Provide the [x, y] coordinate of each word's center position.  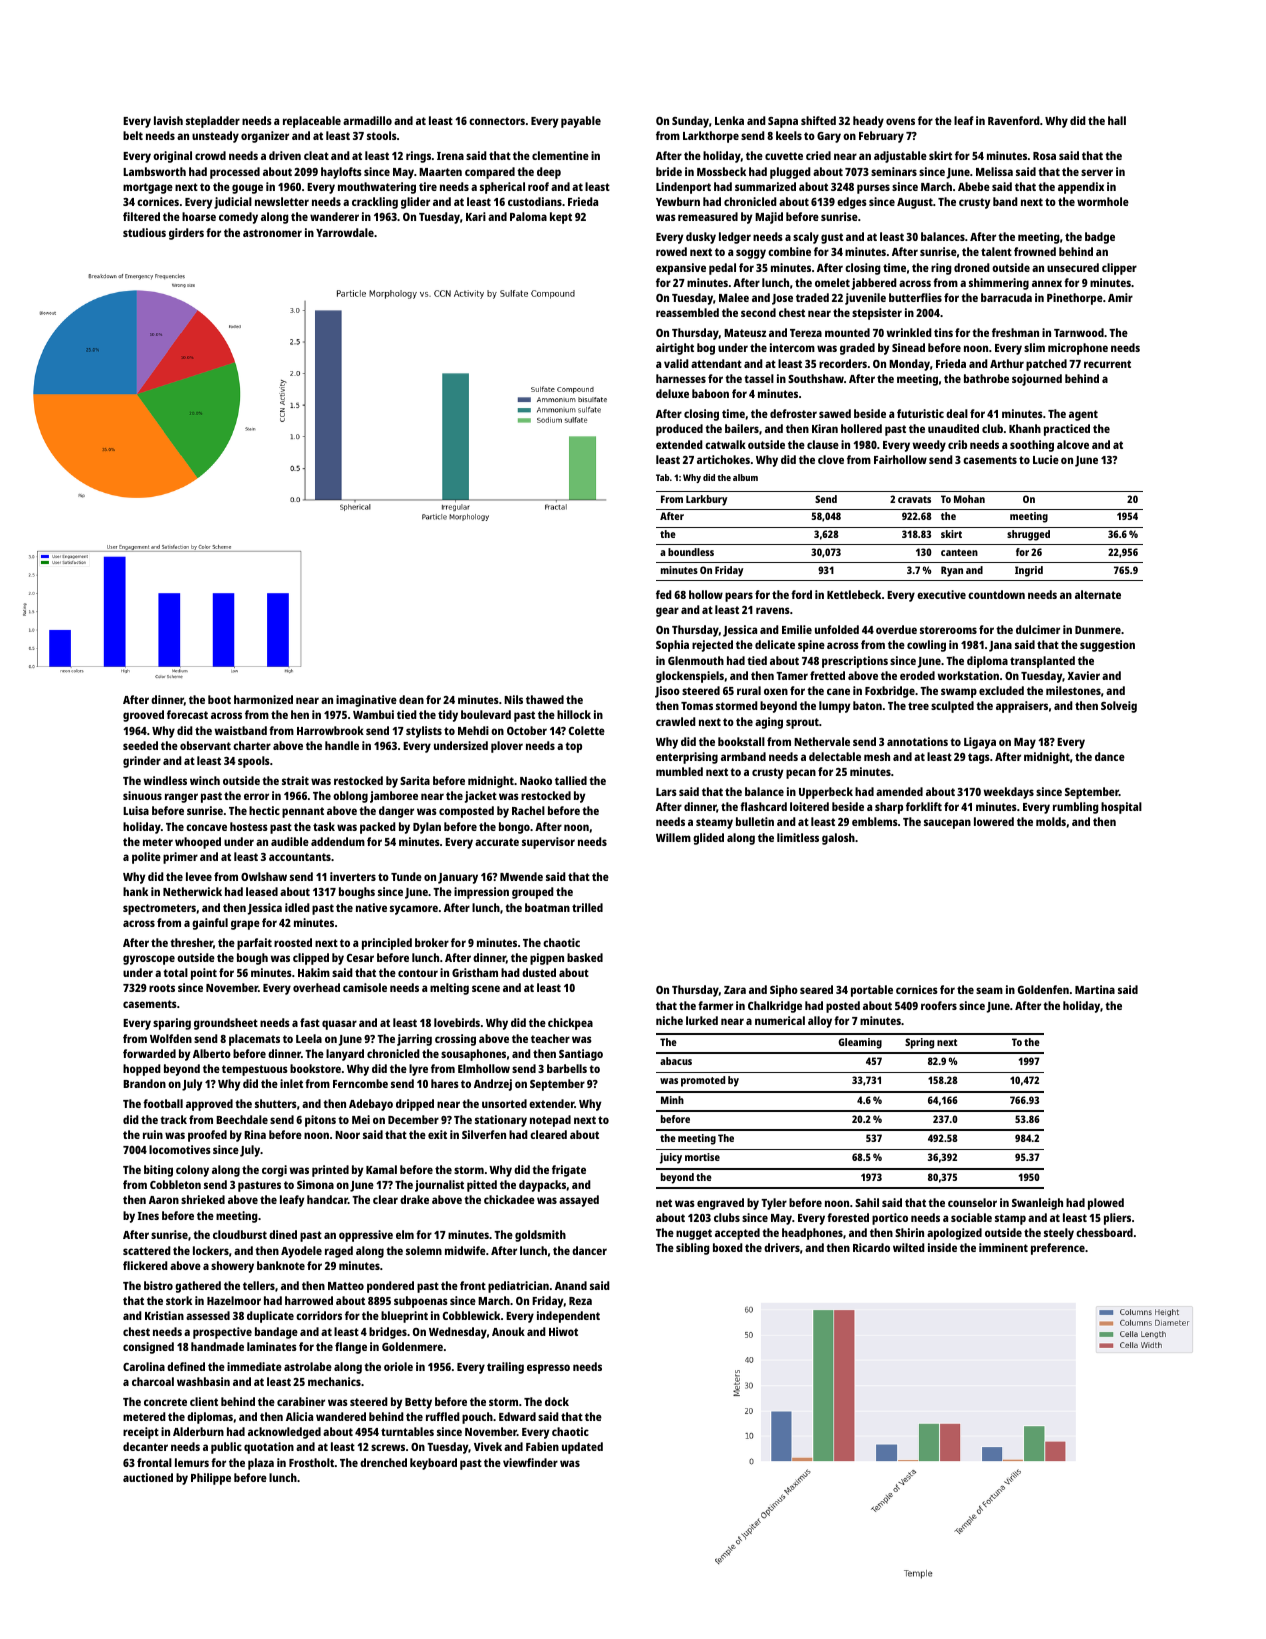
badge [1100, 238]
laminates [272, 1346]
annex [1047, 283]
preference [1058, 1249]
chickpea [570, 1024]
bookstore [315, 1068]
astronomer [272, 233]
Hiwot [563, 1331]
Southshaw [816, 378]
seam [989, 990]
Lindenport [683, 188]
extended [679, 444]
